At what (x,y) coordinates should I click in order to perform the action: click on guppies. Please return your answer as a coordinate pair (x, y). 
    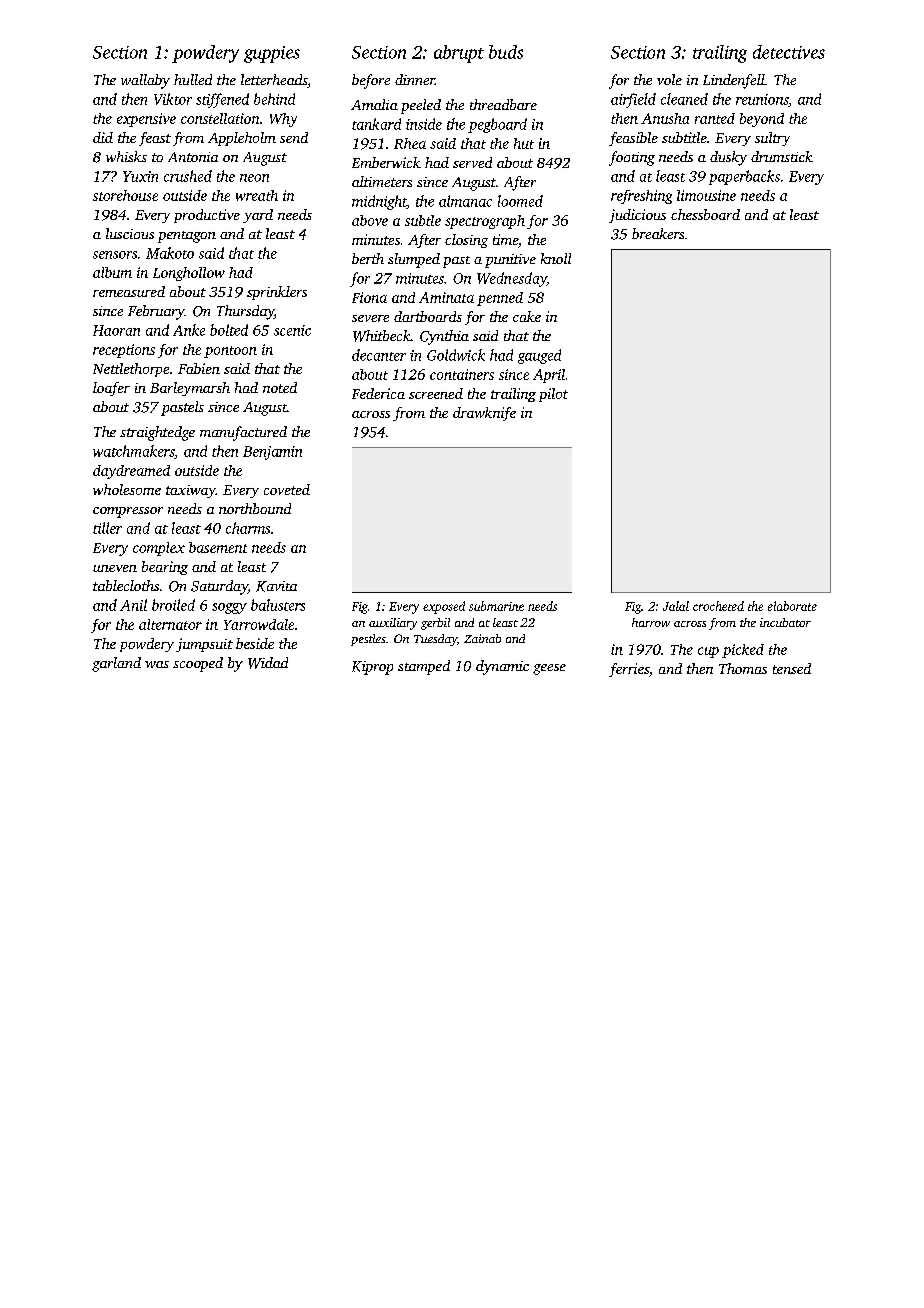
    Looking at the image, I should click on (272, 54).
